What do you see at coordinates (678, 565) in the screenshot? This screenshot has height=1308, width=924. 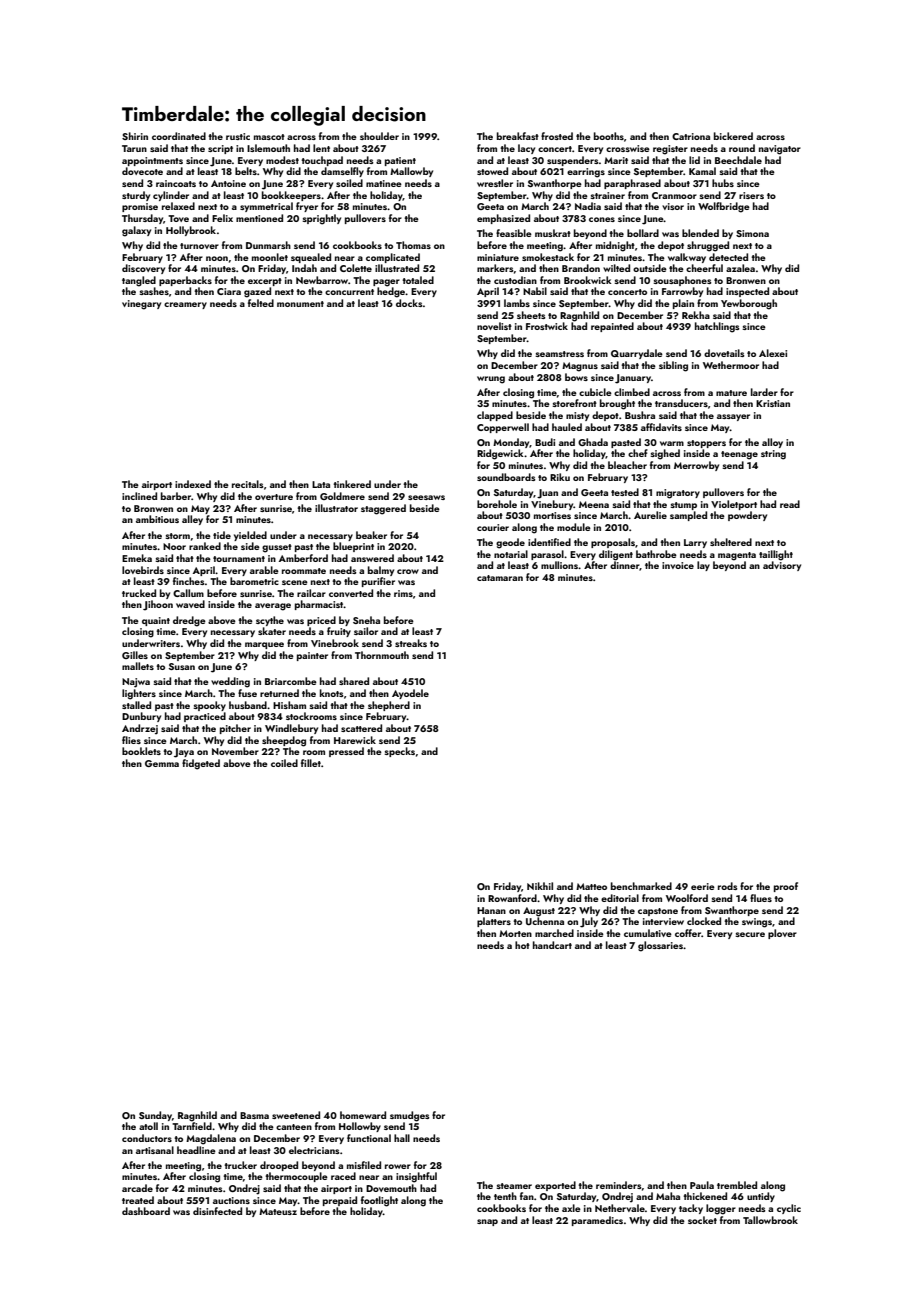 I see `invoice` at bounding box center [678, 565].
